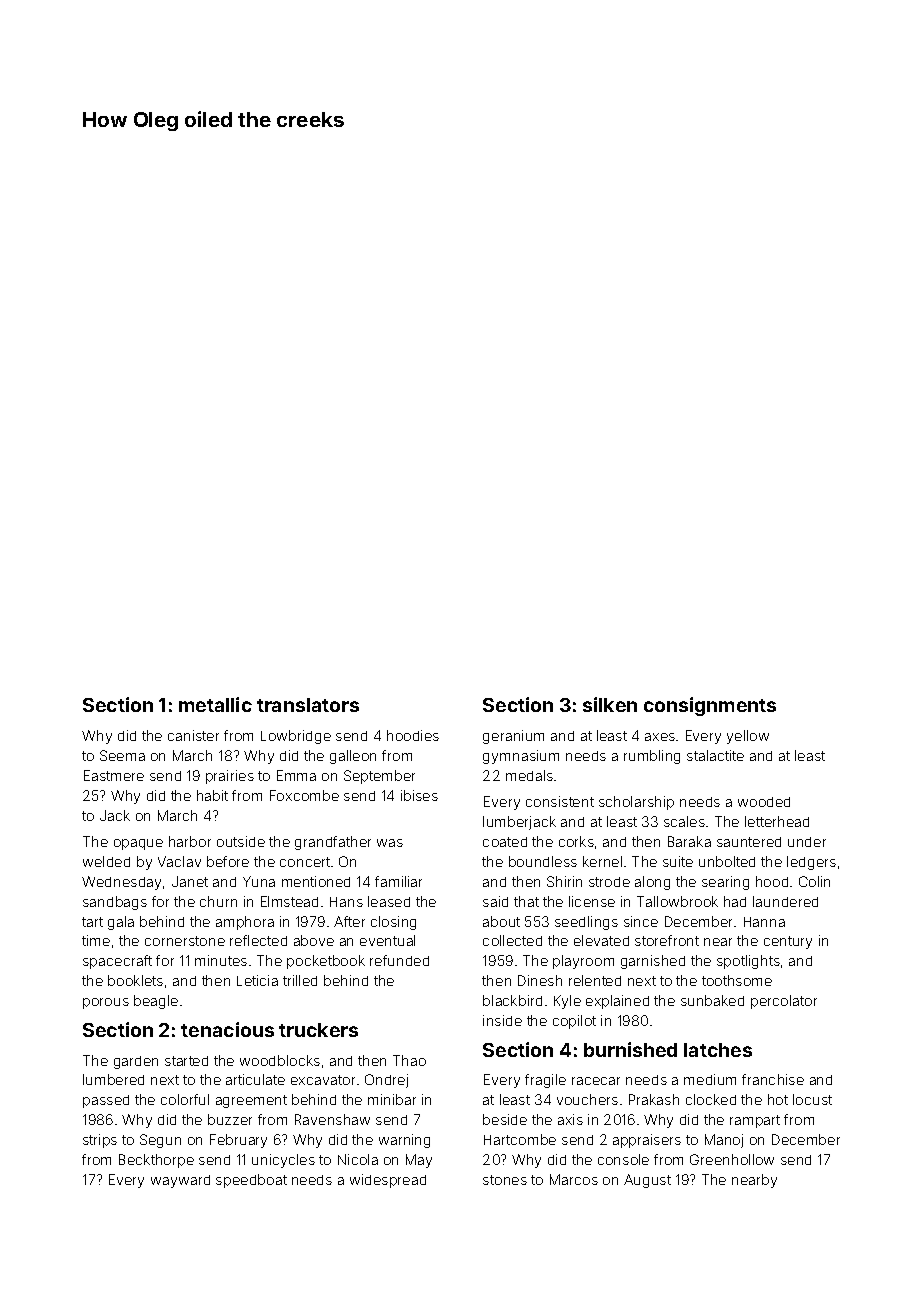 The width and height of the screenshot is (924, 1308). Describe the element at coordinates (718, 1050) in the screenshot. I see `latches` at that location.
